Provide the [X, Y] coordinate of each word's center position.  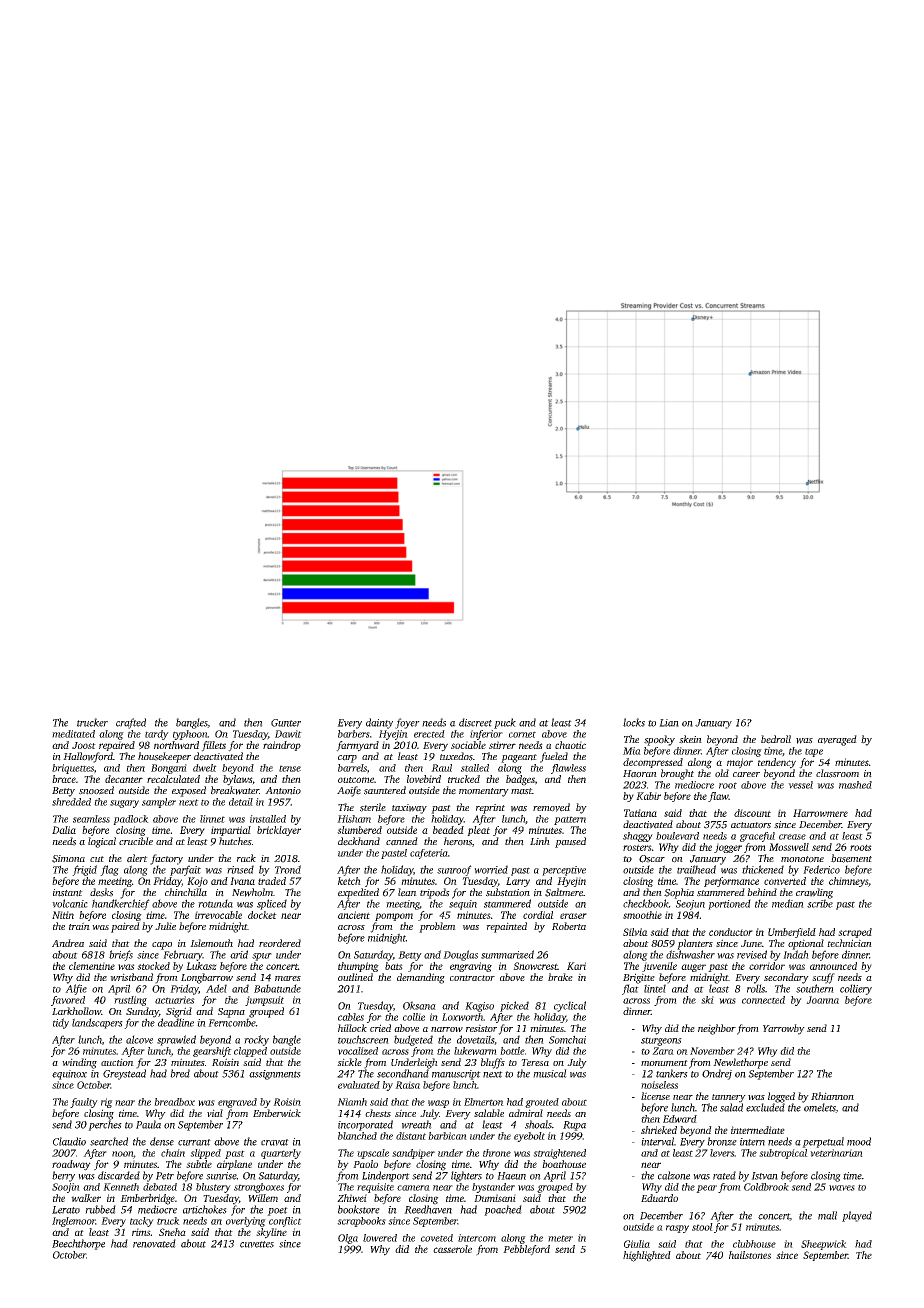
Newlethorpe [740, 1063]
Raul [441, 768]
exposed [189, 791]
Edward [680, 1119]
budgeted [413, 1040]
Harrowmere [820, 813]
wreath [417, 1124]
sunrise [221, 1176]
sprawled [176, 1040]
